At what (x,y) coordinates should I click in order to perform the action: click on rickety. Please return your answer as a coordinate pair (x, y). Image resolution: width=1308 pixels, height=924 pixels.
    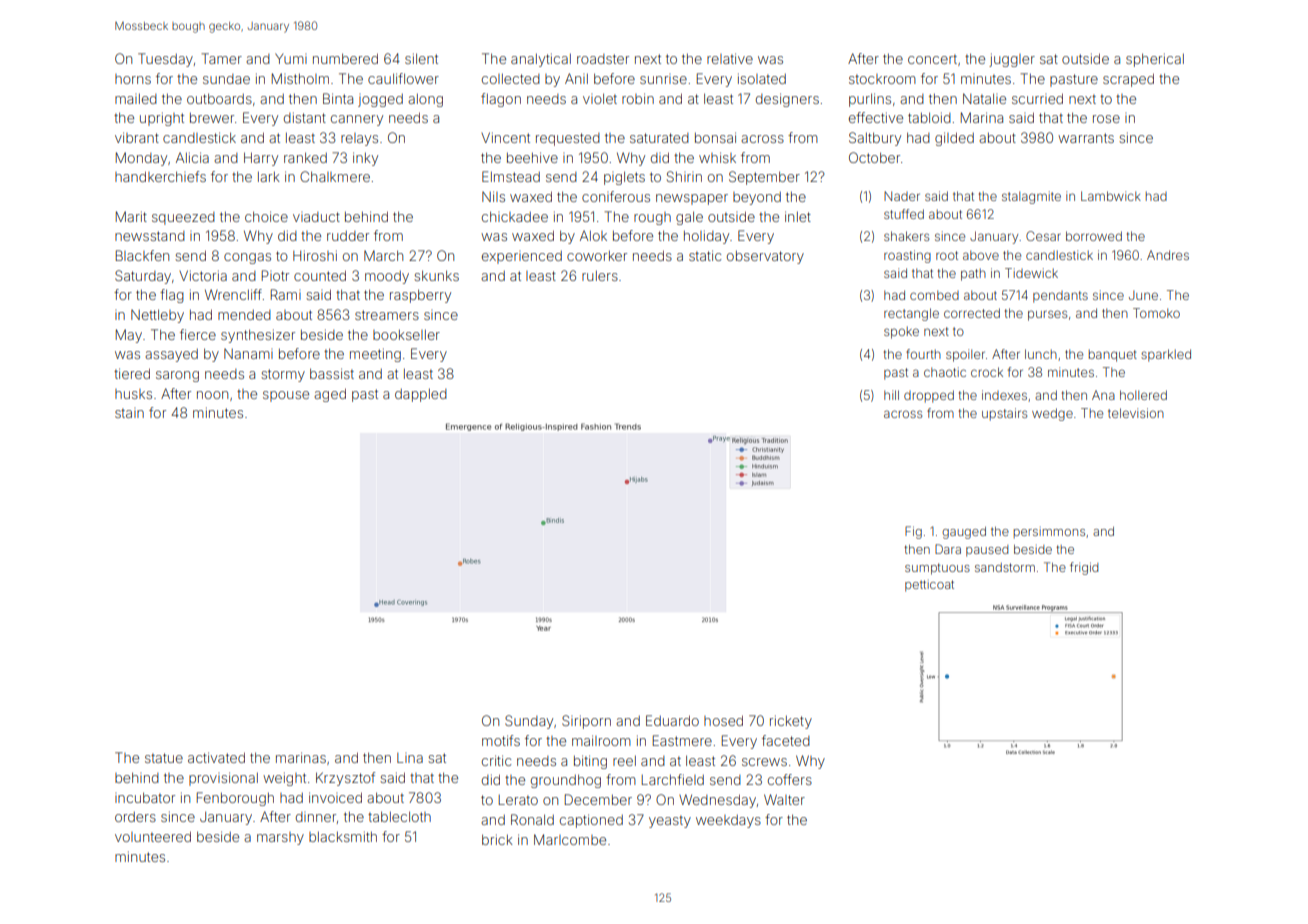
    Looking at the image, I should click on (791, 722).
